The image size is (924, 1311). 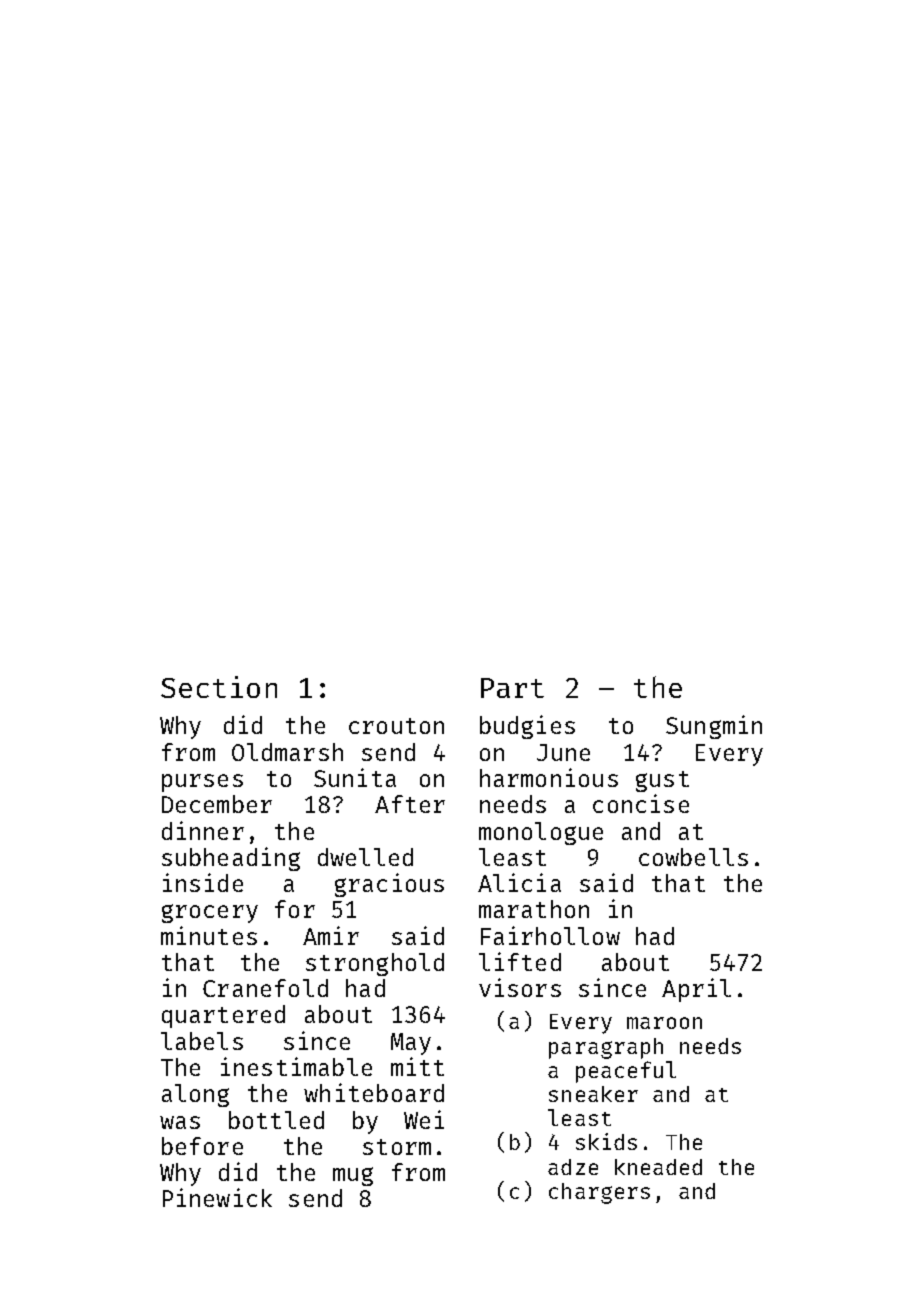 I want to click on budgies, so click(x=527, y=727).
